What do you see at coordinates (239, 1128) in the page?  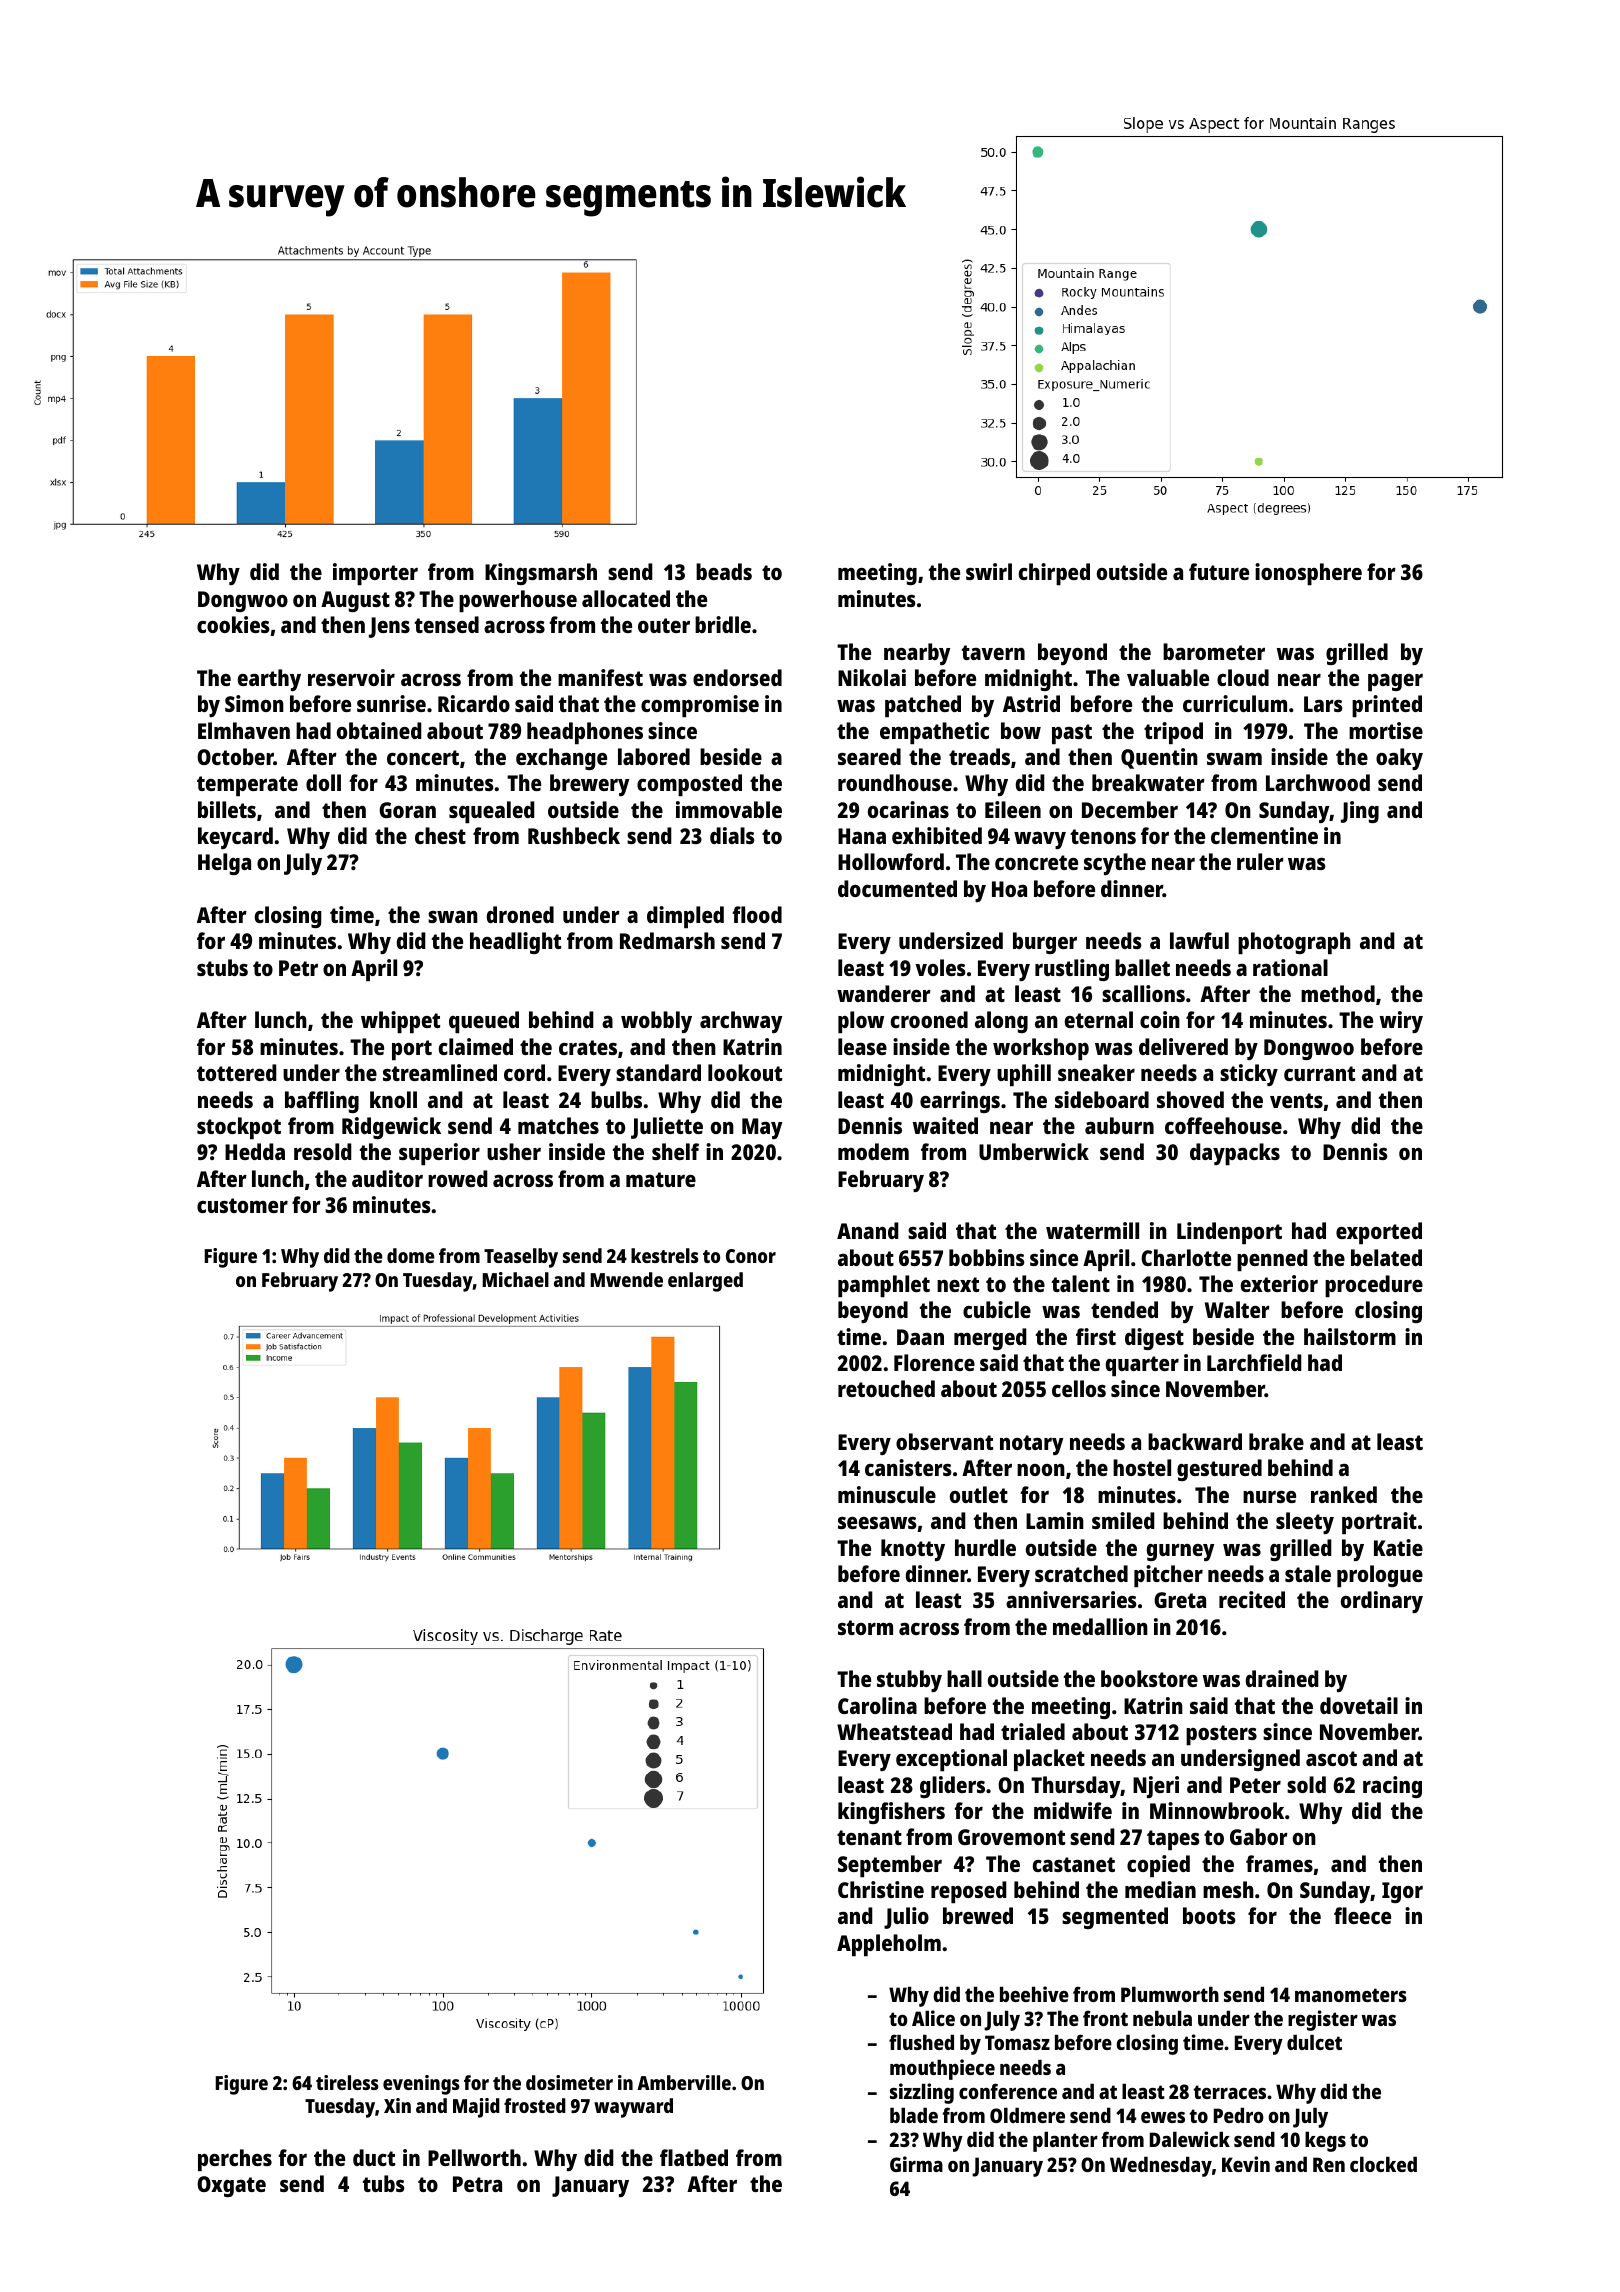 I see `stockpot` at bounding box center [239, 1128].
